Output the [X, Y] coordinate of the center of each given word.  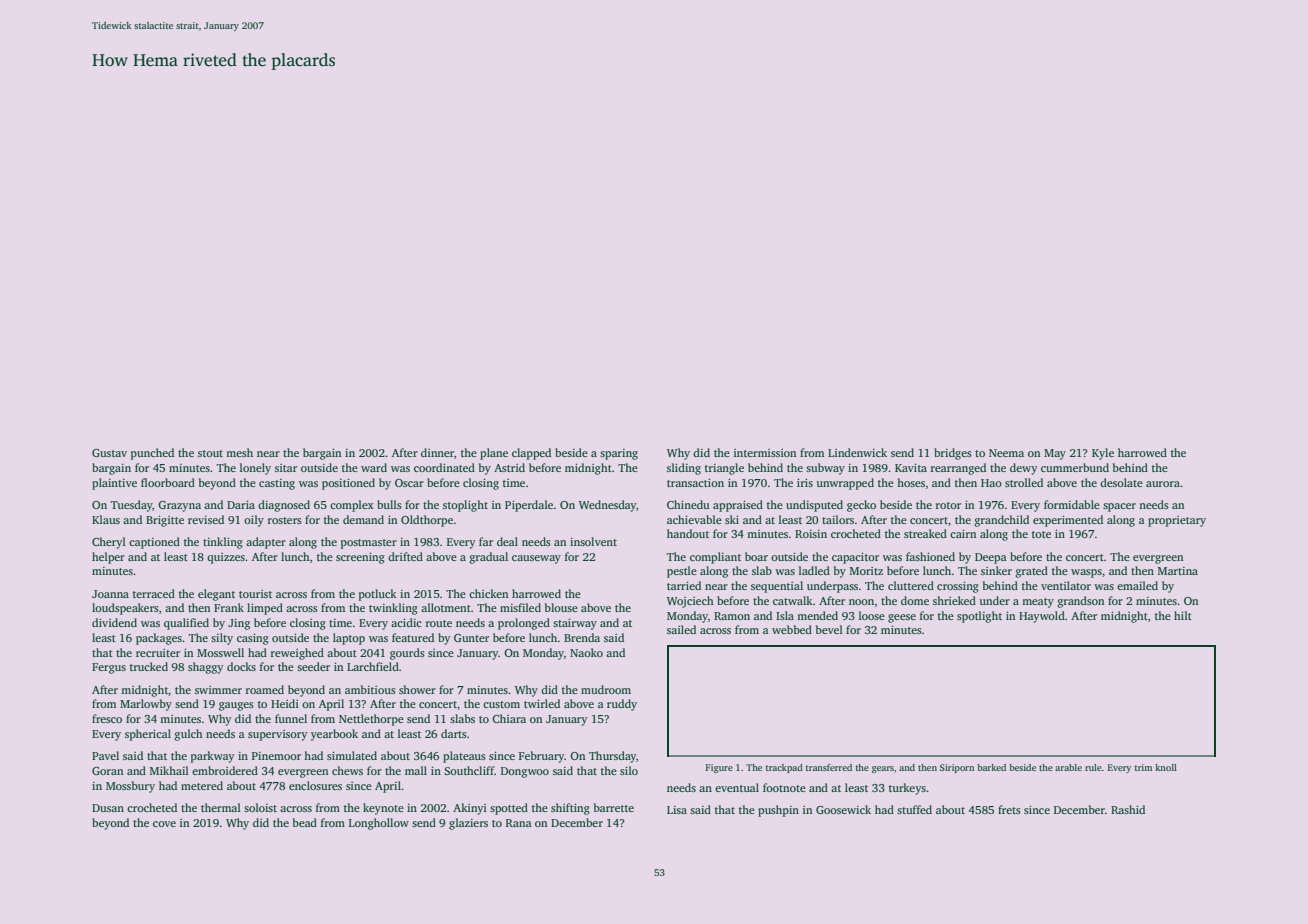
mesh [239, 452]
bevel [829, 629]
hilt [1183, 615]
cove [164, 824]
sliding [684, 469]
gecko [861, 506]
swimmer [218, 690]
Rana [519, 823]
